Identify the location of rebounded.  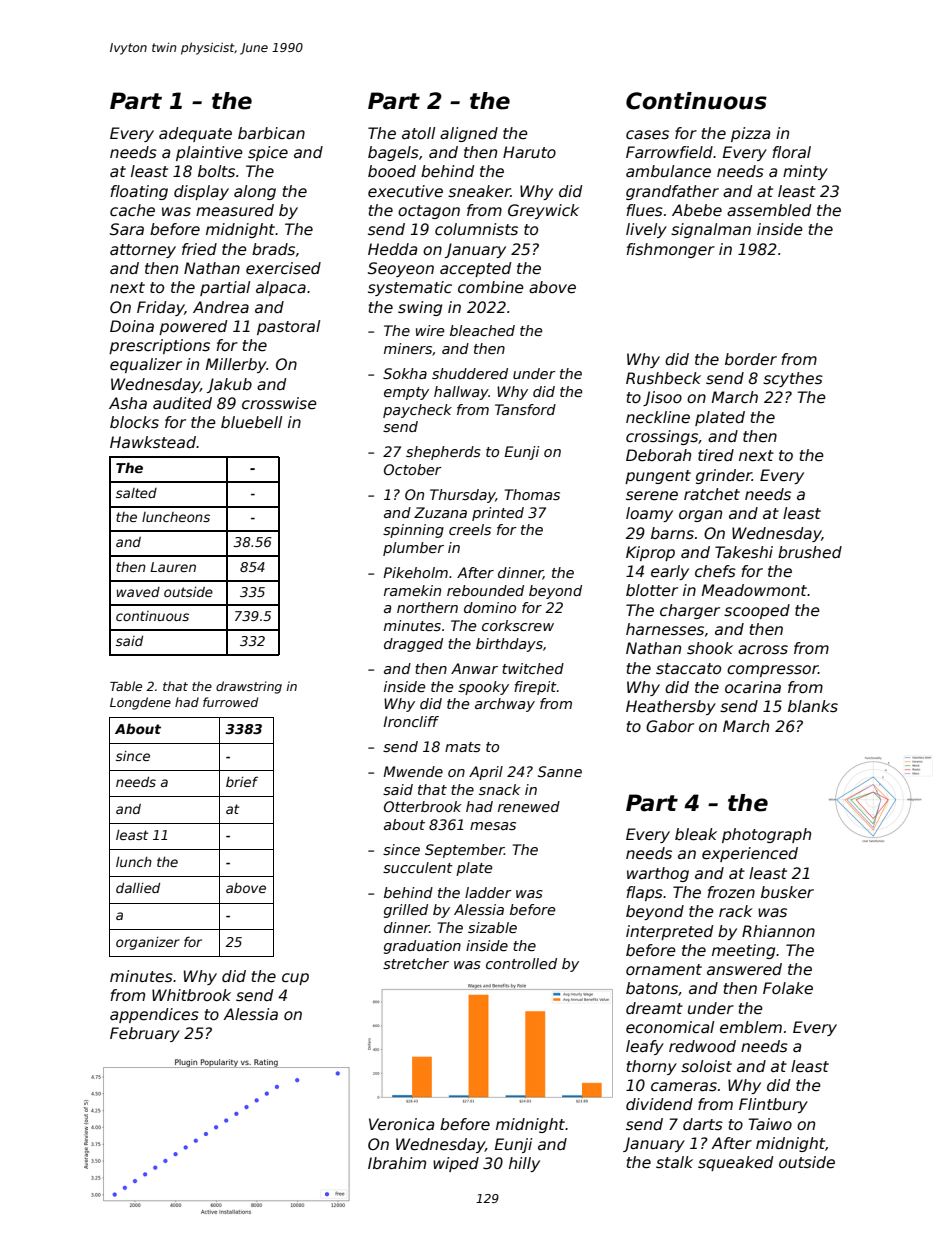
(485, 590).
